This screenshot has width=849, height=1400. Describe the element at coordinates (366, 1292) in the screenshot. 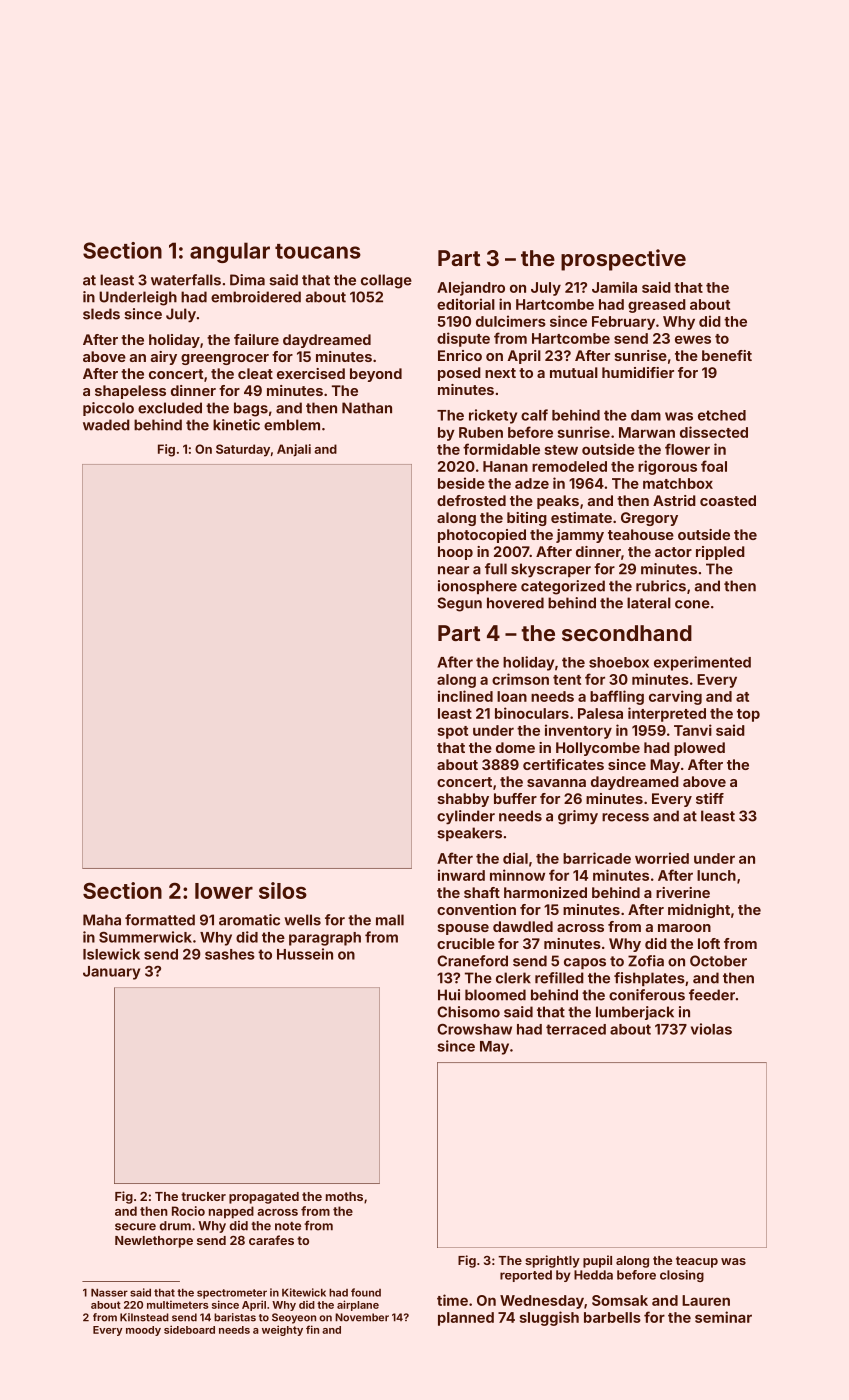

I see `found` at that location.
